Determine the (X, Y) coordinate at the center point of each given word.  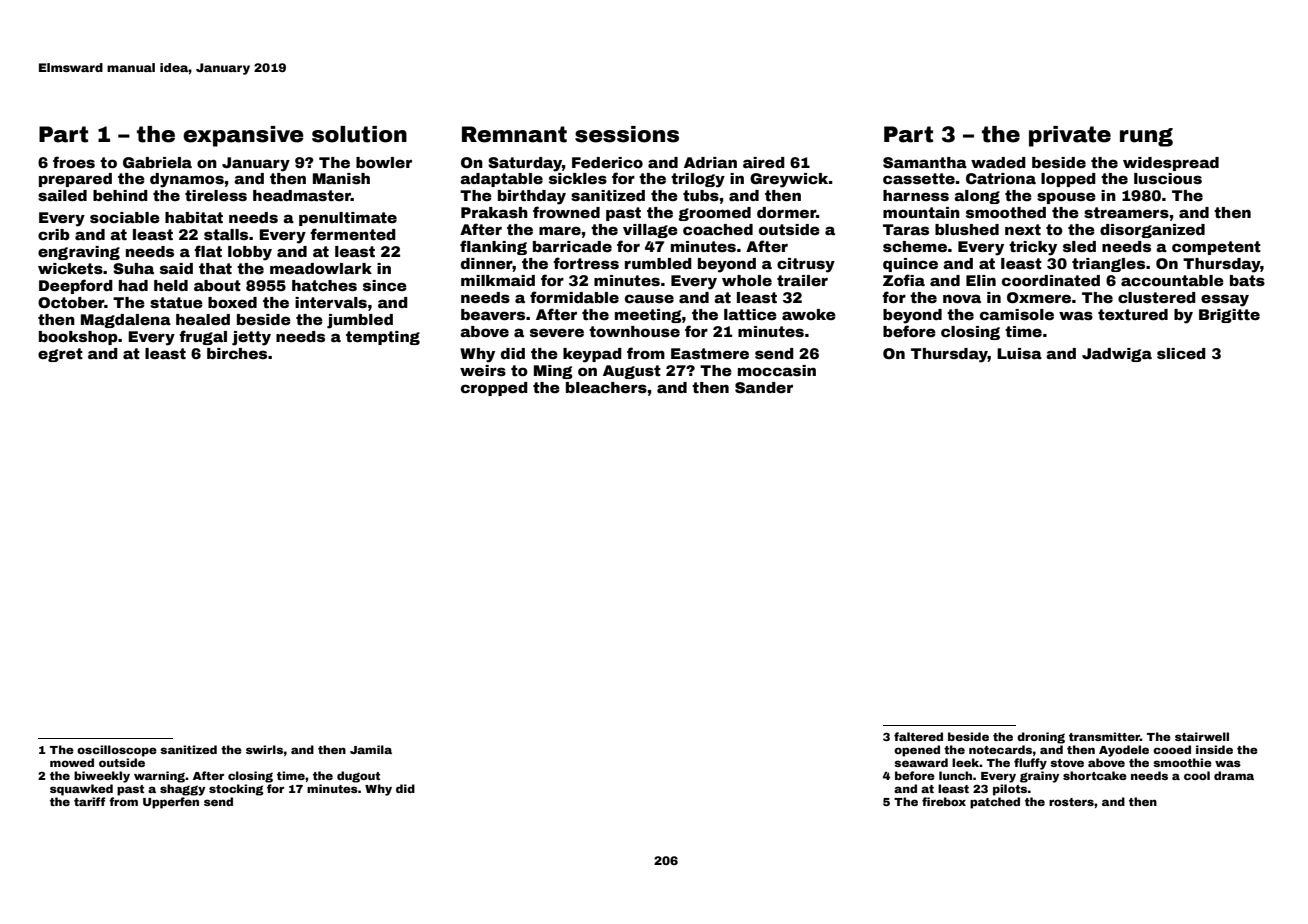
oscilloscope (117, 751)
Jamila (371, 749)
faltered (918, 736)
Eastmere (710, 353)
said (176, 268)
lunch (955, 775)
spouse (1066, 198)
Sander (764, 387)
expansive (243, 136)
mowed (72, 762)
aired (764, 162)
